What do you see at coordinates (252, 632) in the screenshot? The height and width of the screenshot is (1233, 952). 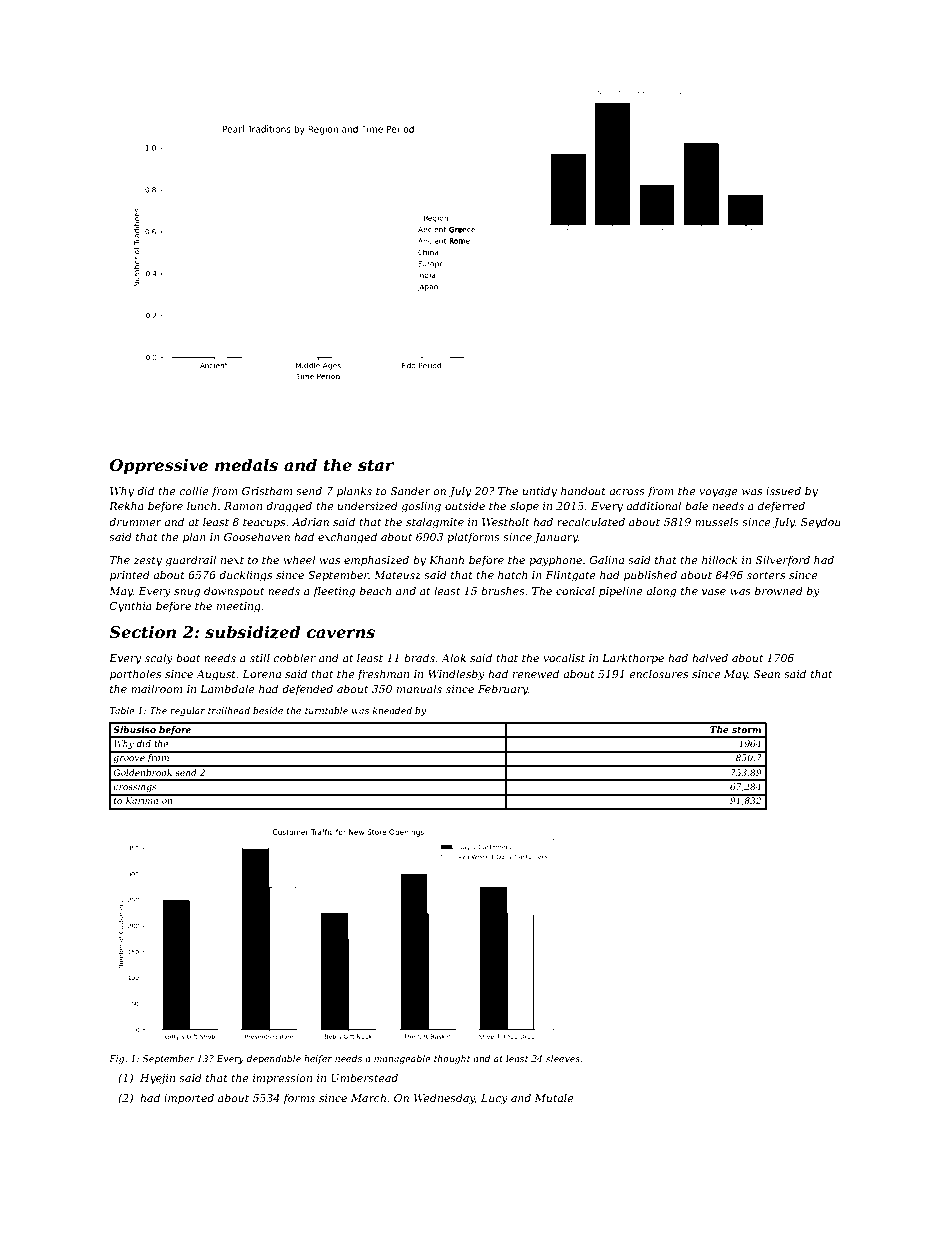 I see `subsidized` at bounding box center [252, 632].
